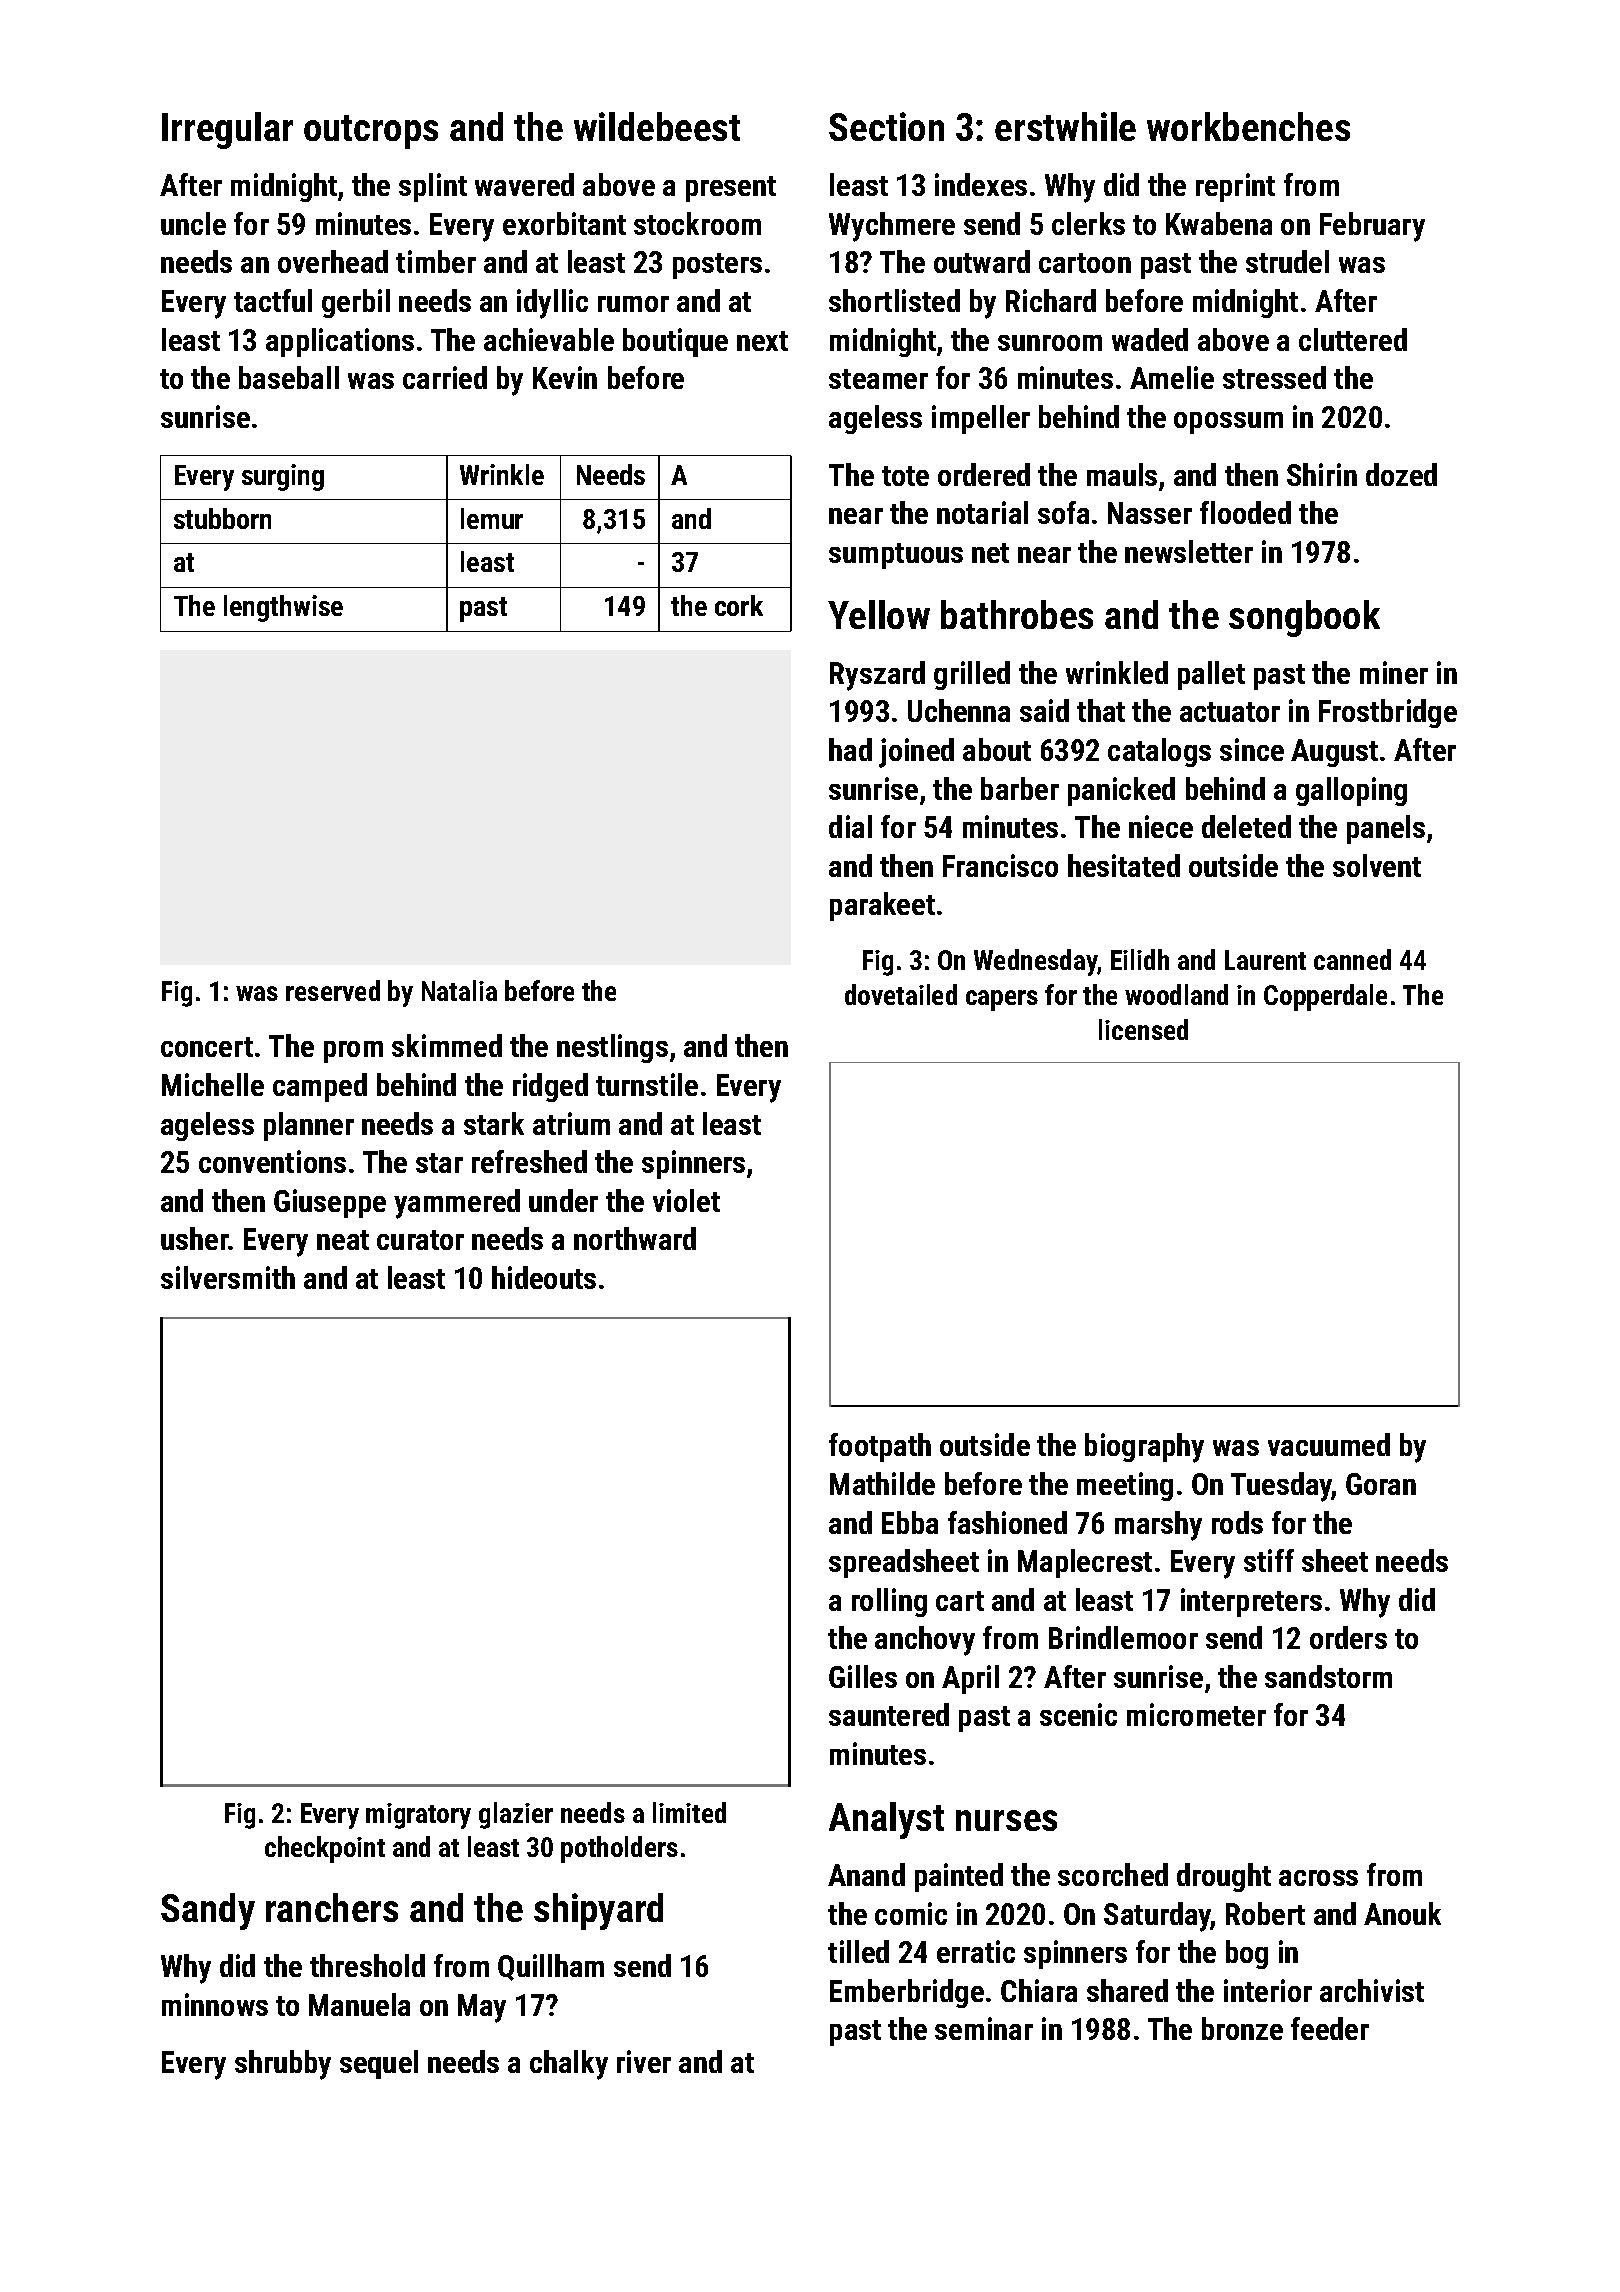 Image resolution: width=1620 pixels, height=2292 pixels. I want to click on shortlisted, so click(894, 300).
